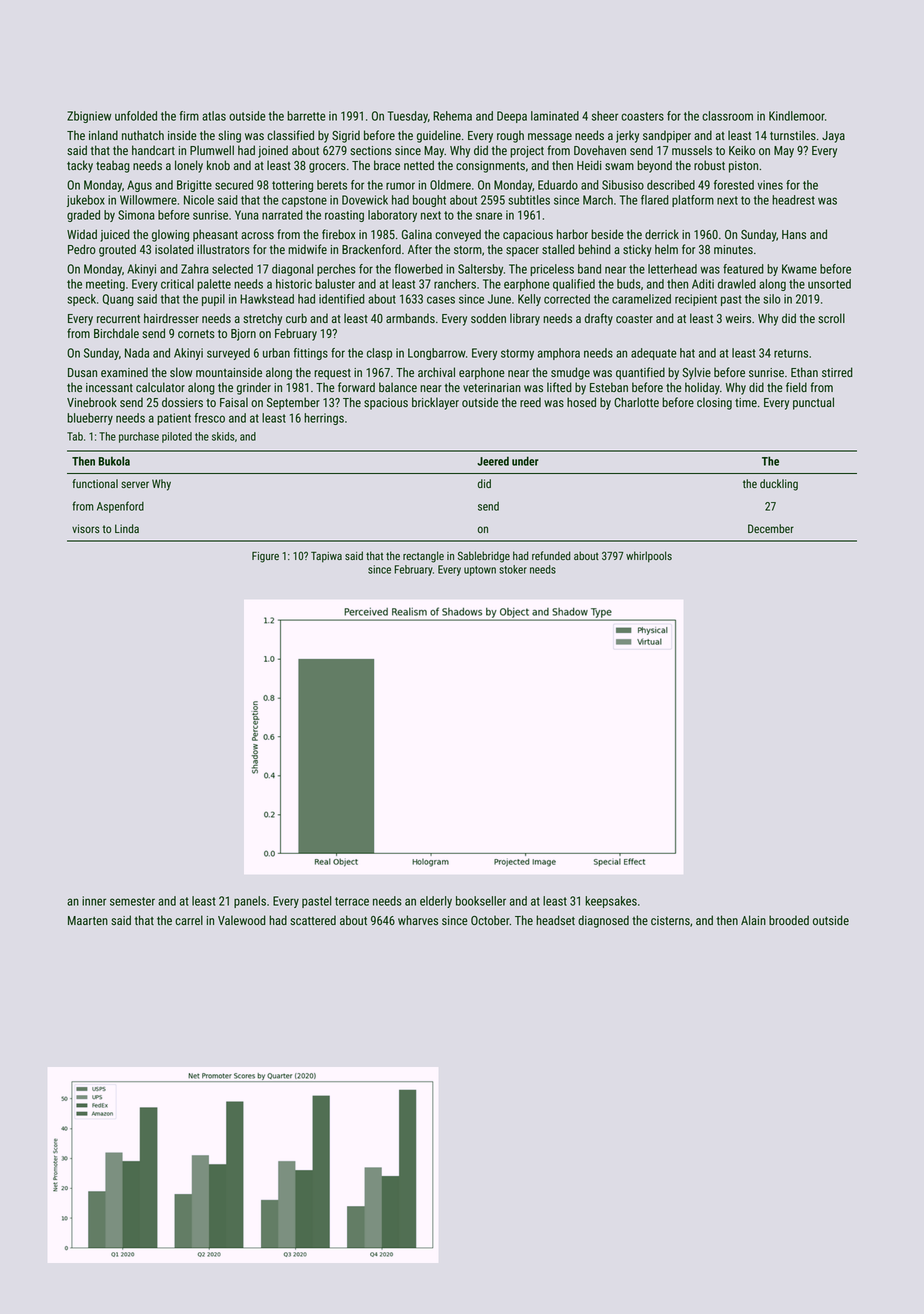  I want to click on headset, so click(555, 920).
